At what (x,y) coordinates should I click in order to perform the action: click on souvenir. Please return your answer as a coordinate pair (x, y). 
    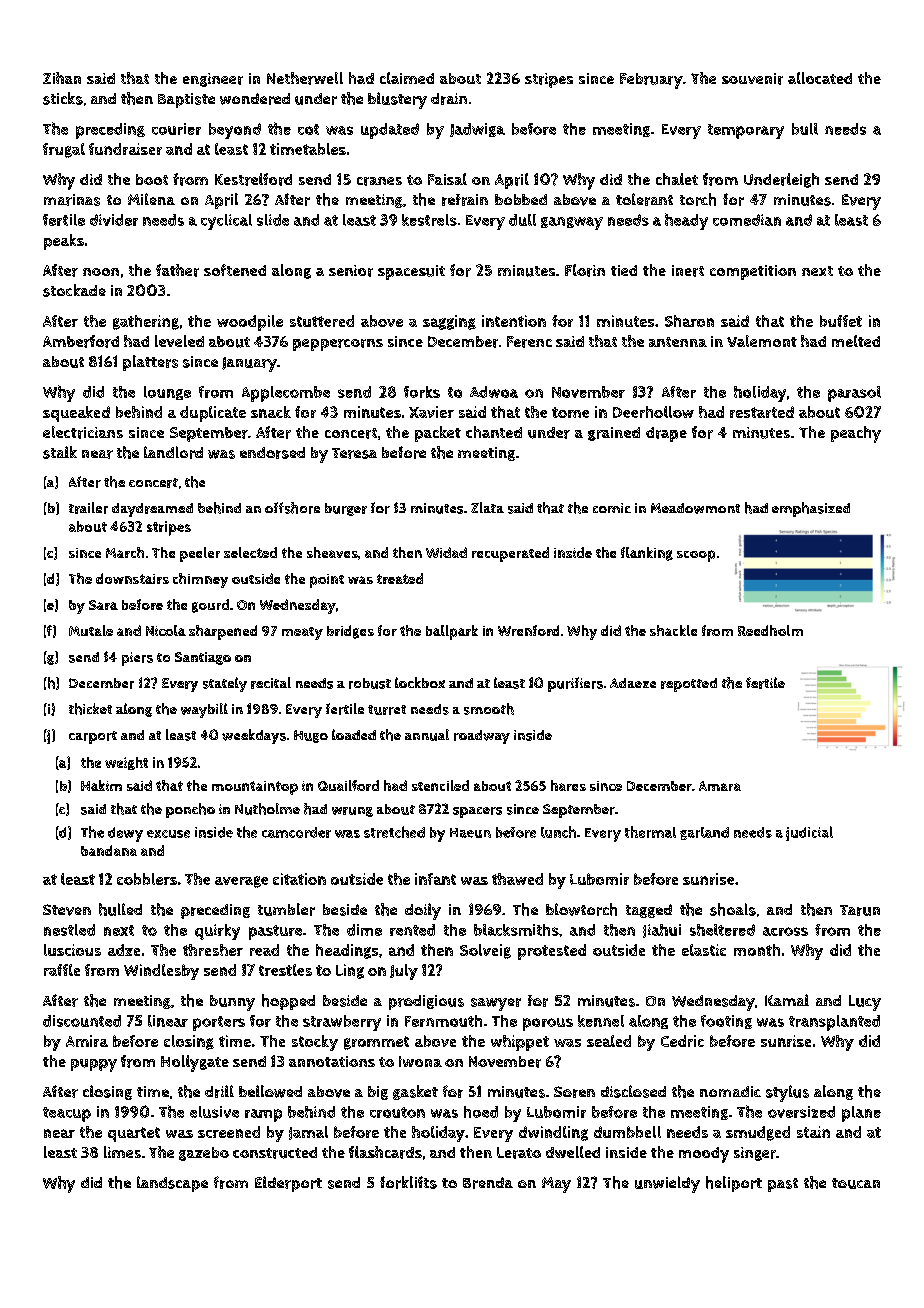
    Looking at the image, I should click on (752, 79).
